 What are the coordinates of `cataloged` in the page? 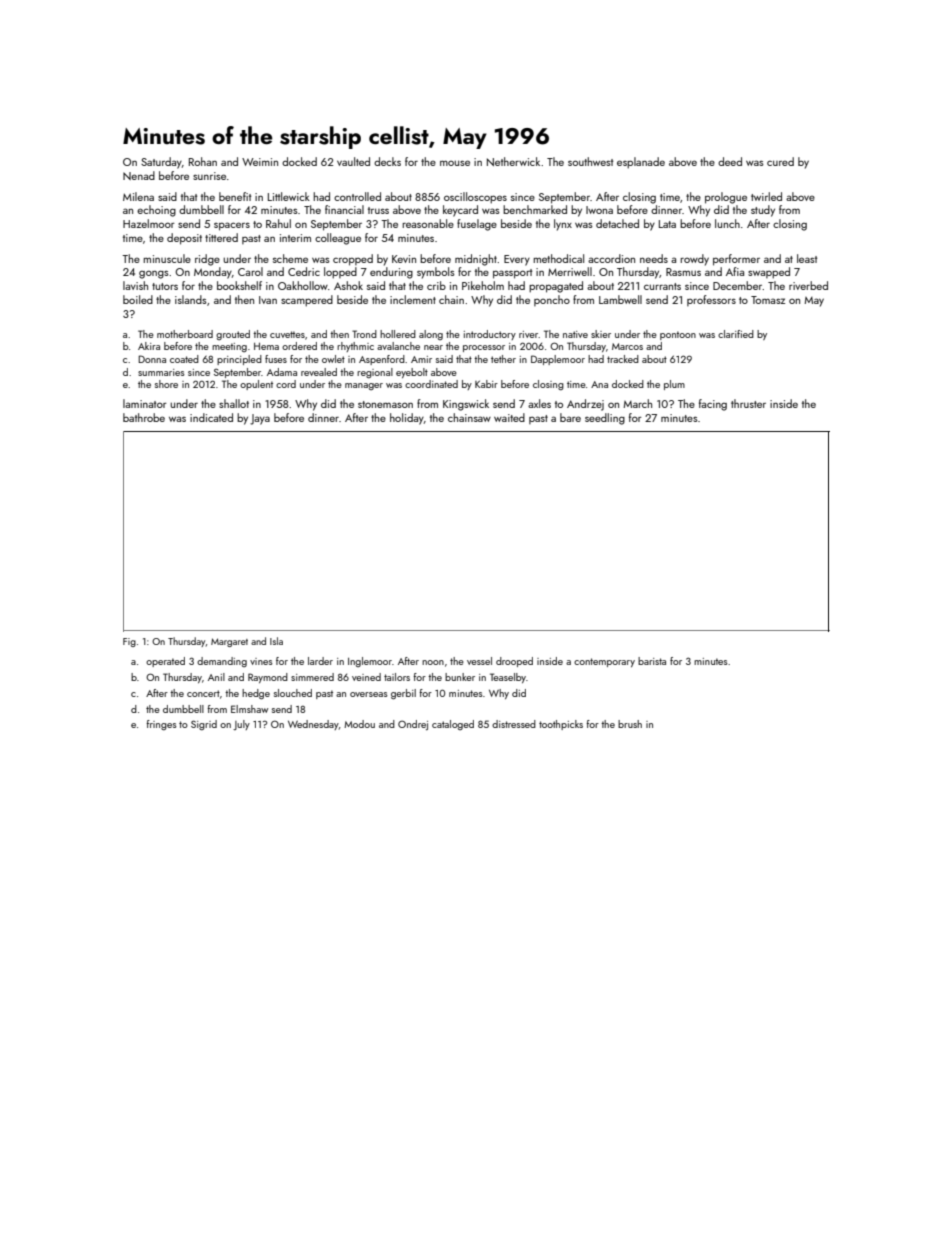 It's located at (453, 725).
